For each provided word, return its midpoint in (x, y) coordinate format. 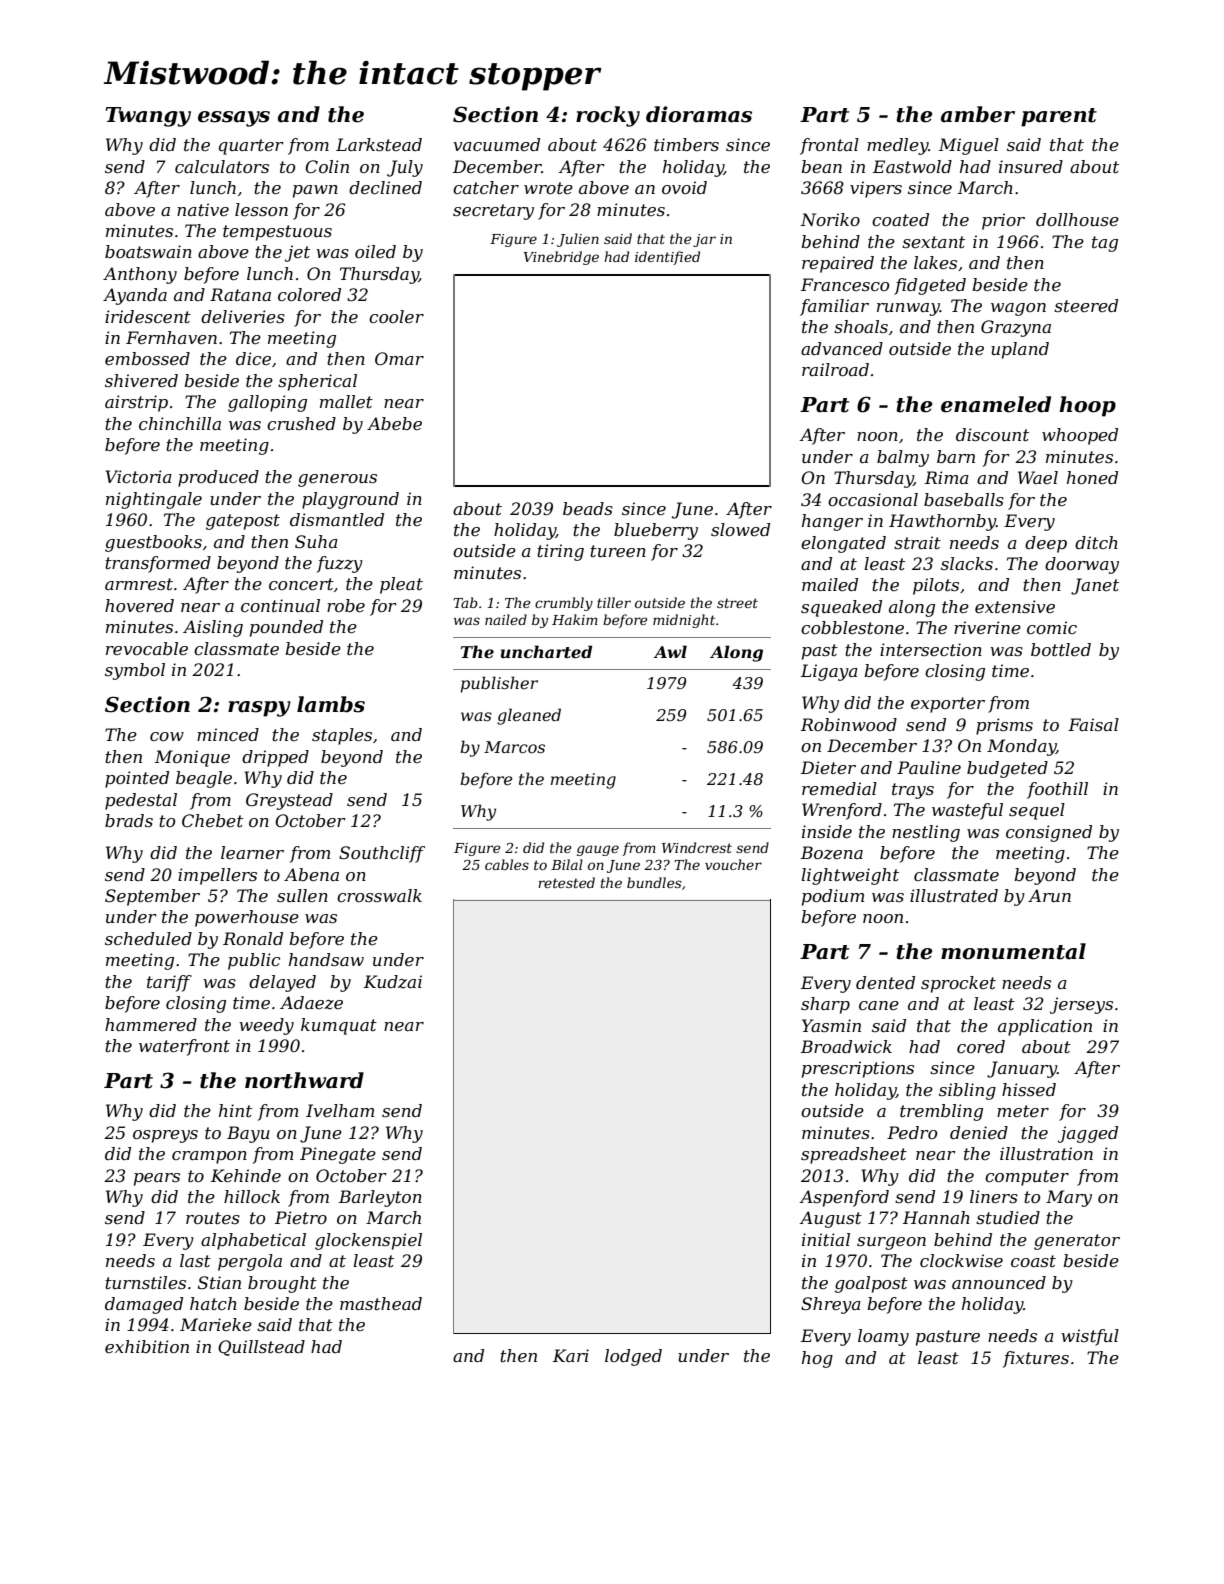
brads (129, 820)
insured (1031, 166)
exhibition (147, 1346)
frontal (829, 146)
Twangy (148, 117)
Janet (1095, 586)
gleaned (529, 716)
